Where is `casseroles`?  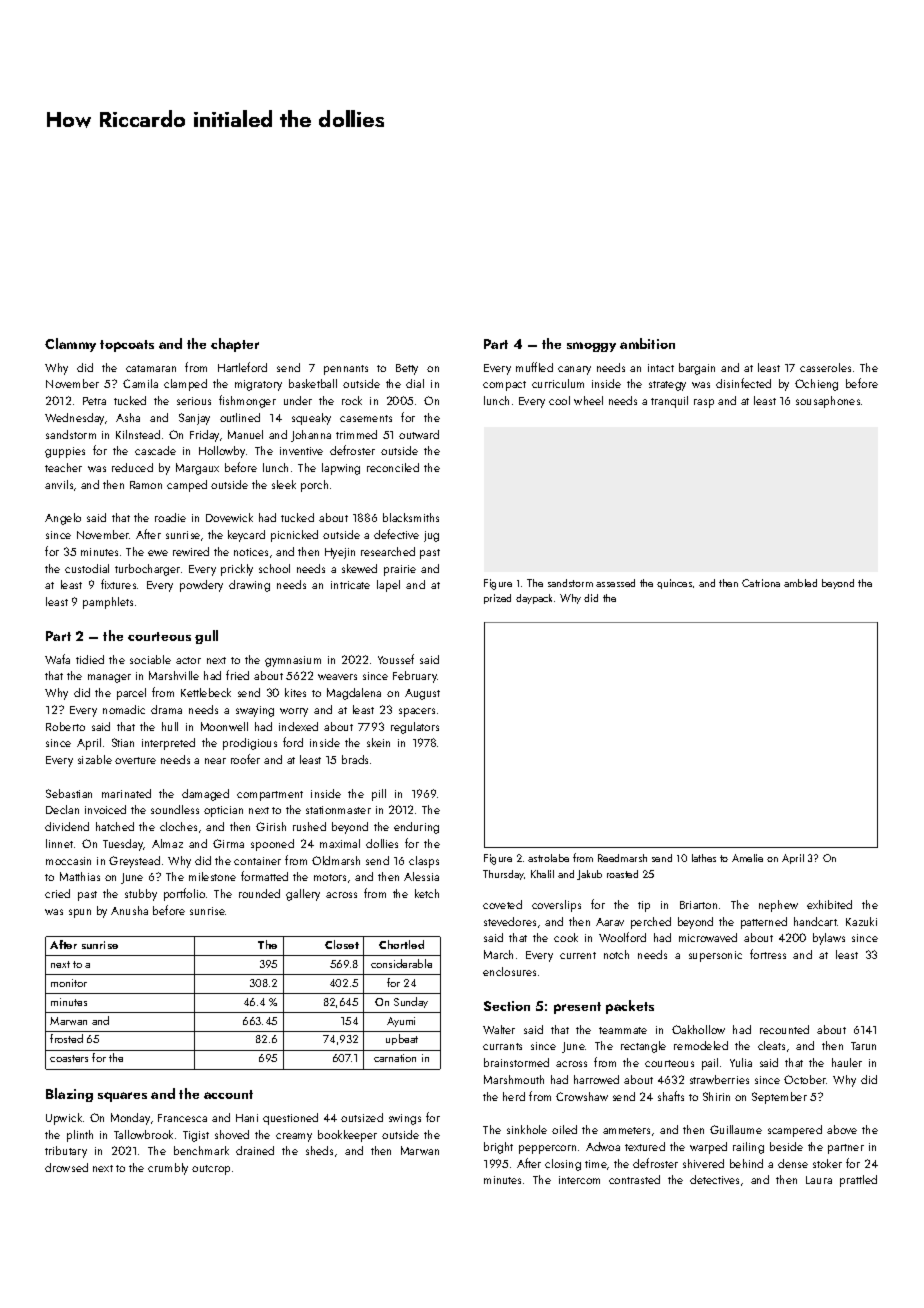
casseroles is located at coordinates (825, 367).
